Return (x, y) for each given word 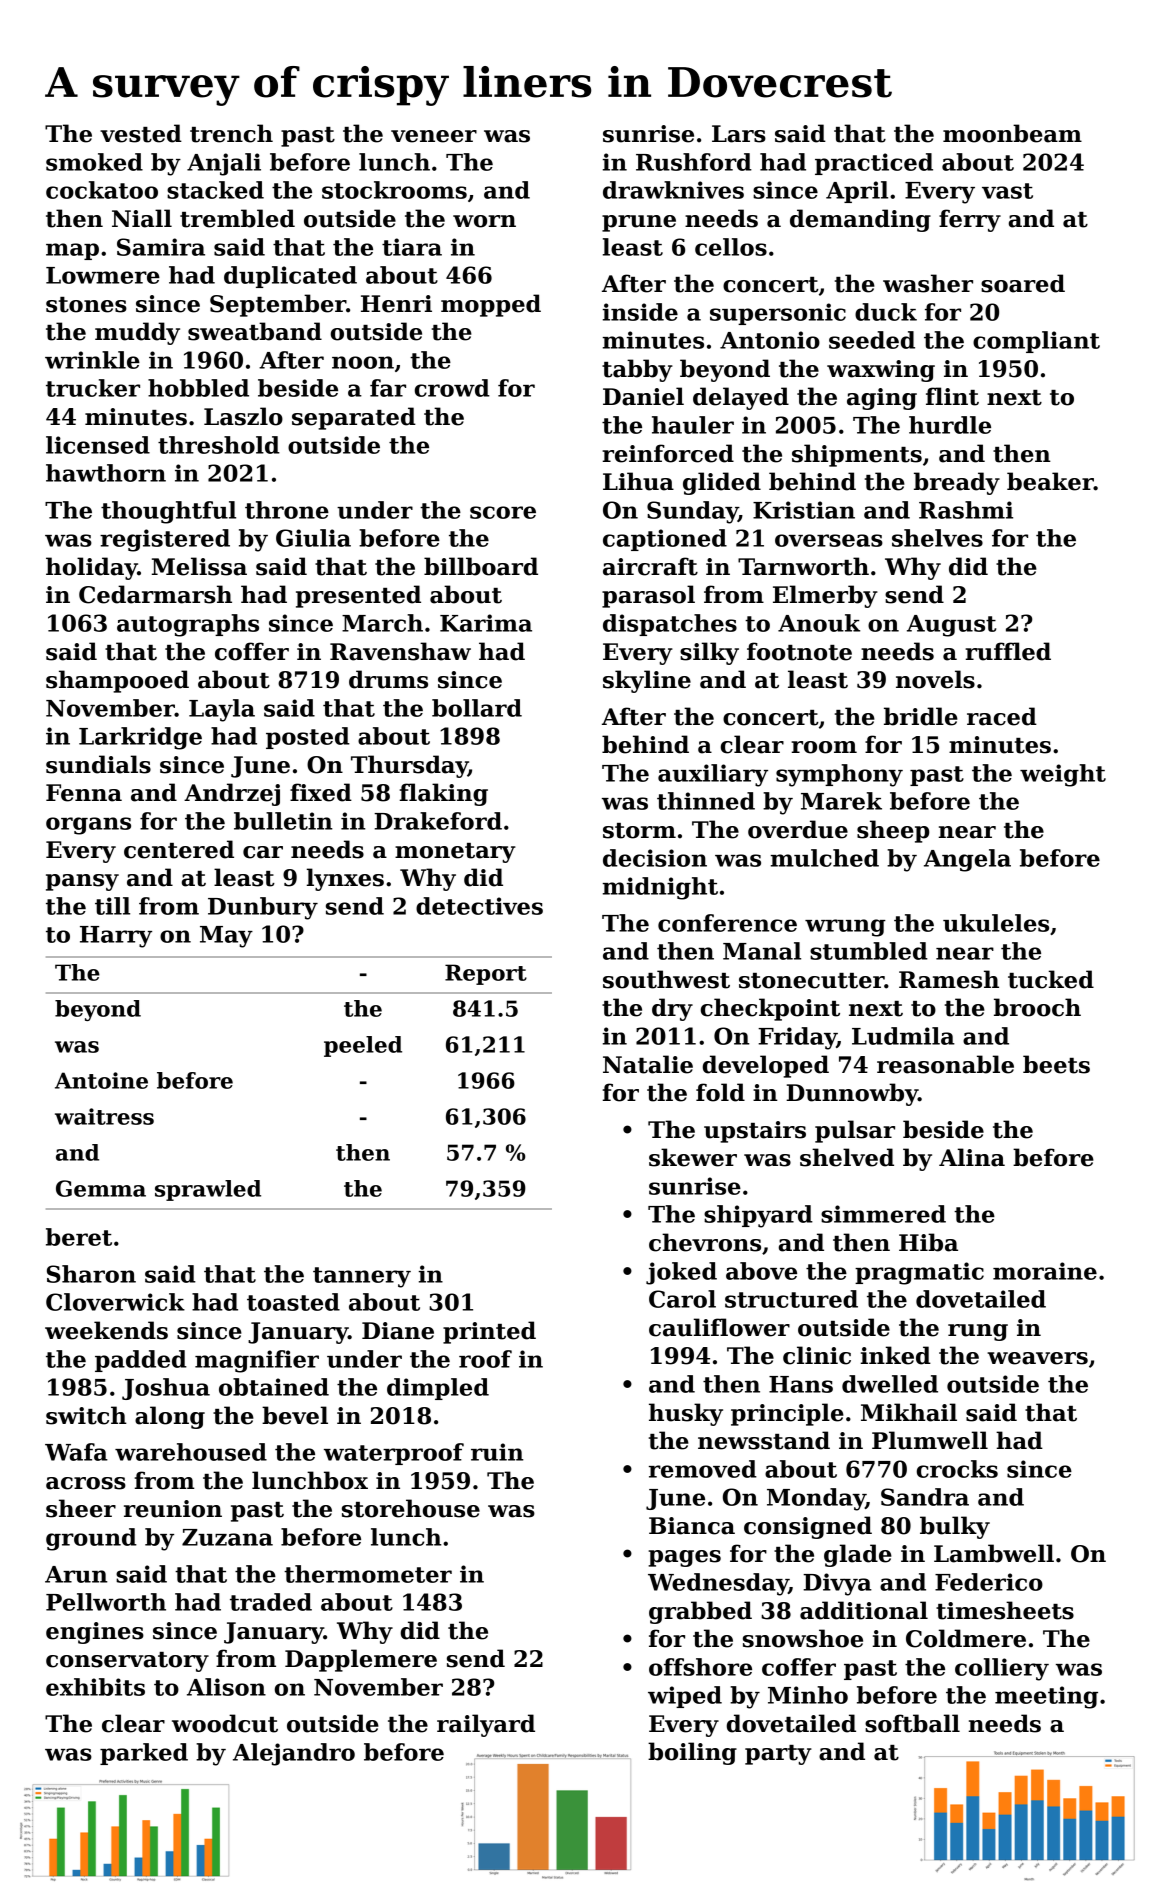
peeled (363, 1046)
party (778, 1755)
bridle (921, 716)
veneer (434, 136)
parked (144, 1754)
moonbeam (1012, 133)
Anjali (224, 164)
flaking (444, 794)
